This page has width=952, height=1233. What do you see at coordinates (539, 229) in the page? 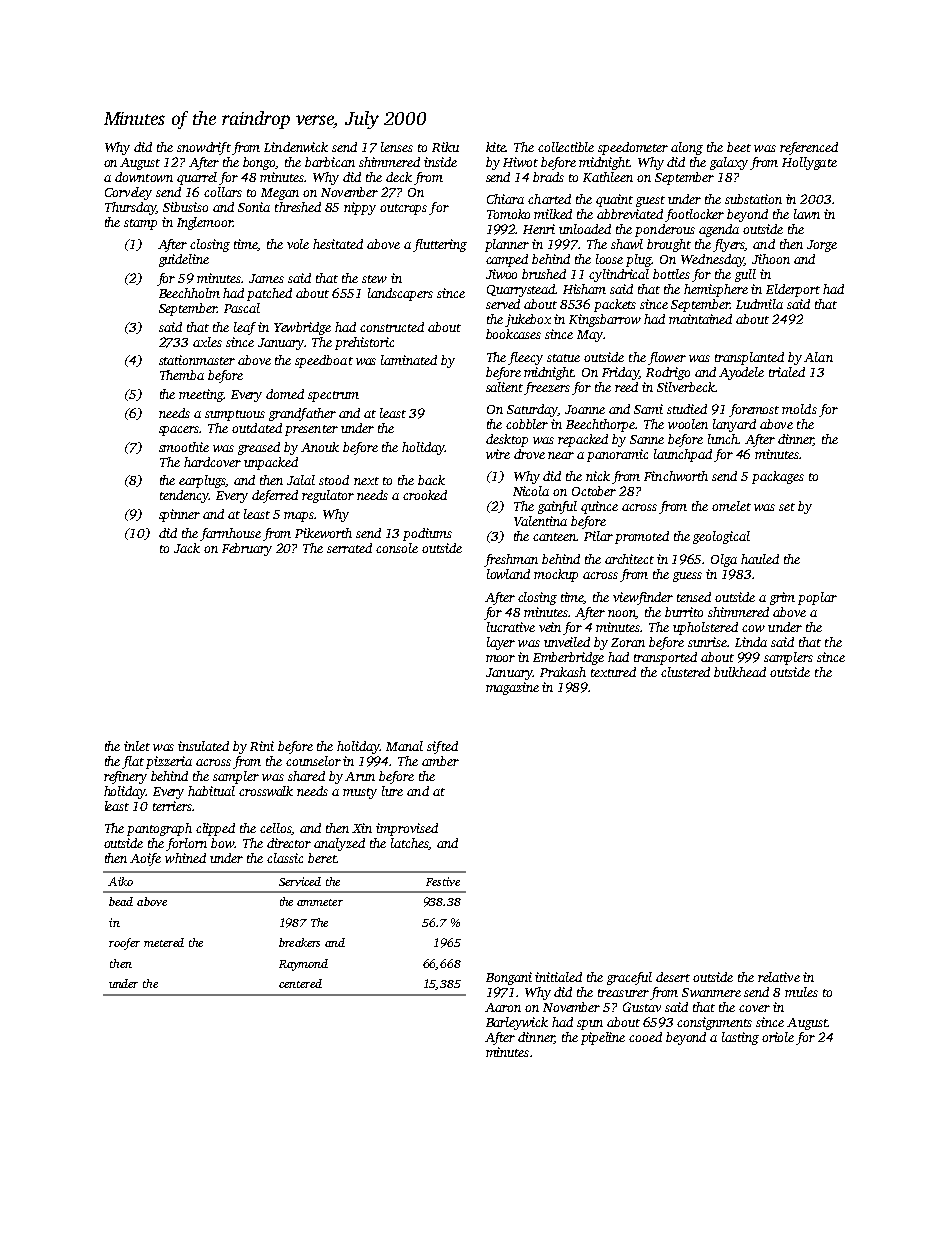
I see `Henri` at bounding box center [539, 229].
